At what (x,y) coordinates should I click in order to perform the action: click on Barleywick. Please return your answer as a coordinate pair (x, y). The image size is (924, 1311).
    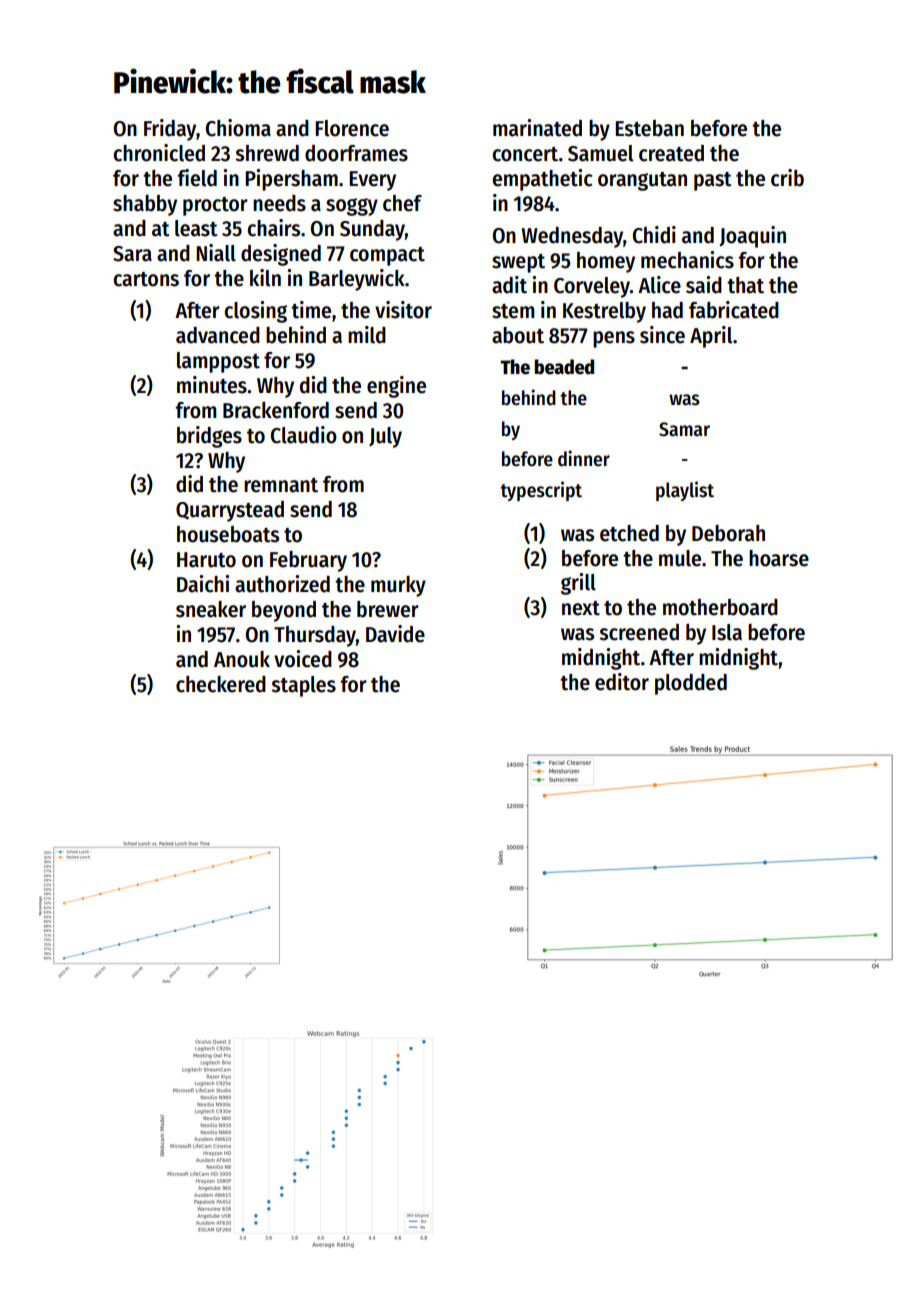
    Looking at the image, I should click on (357, 280).
